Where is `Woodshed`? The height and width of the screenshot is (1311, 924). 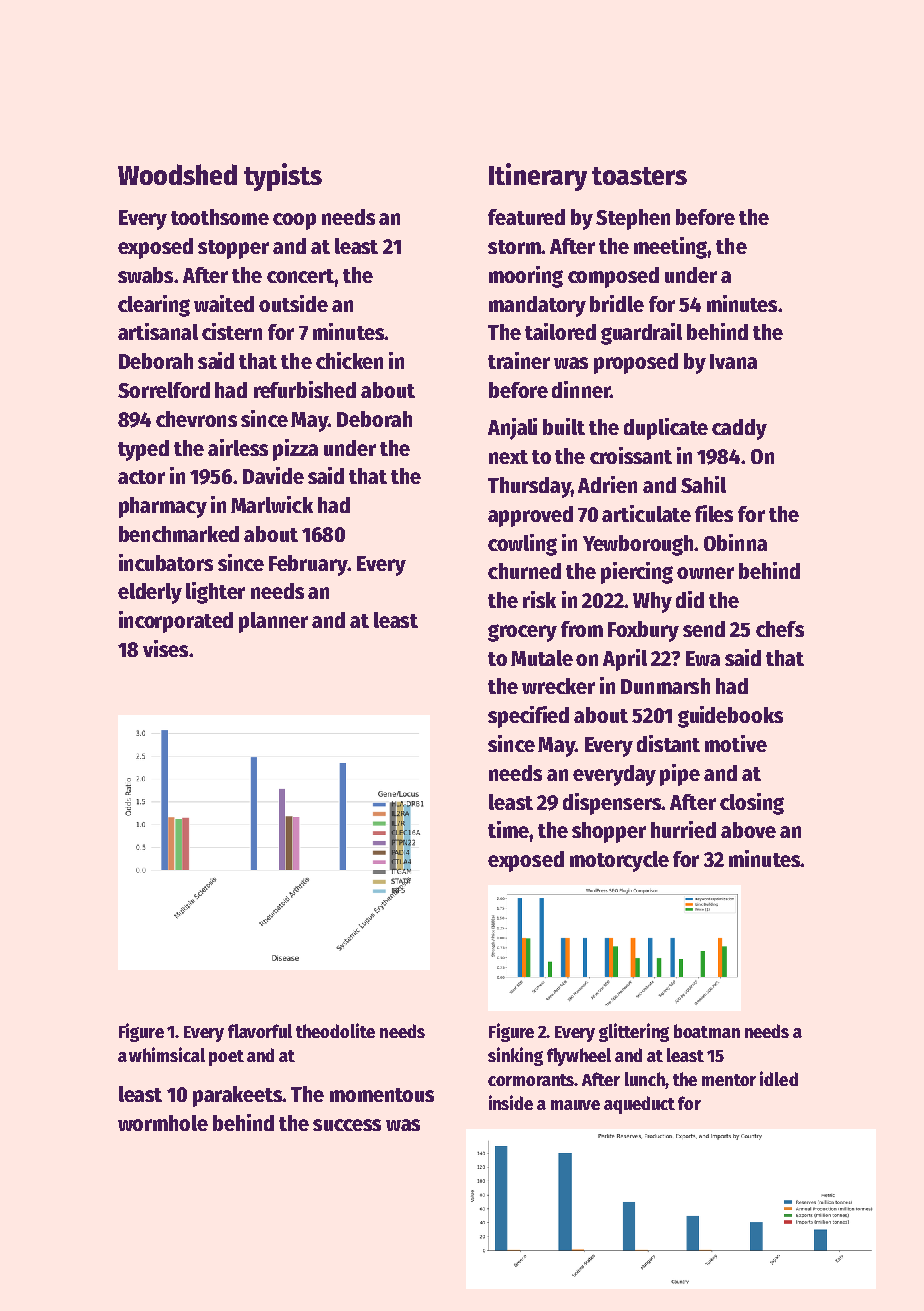 Woodshed is located at coordinates (177, 174).
